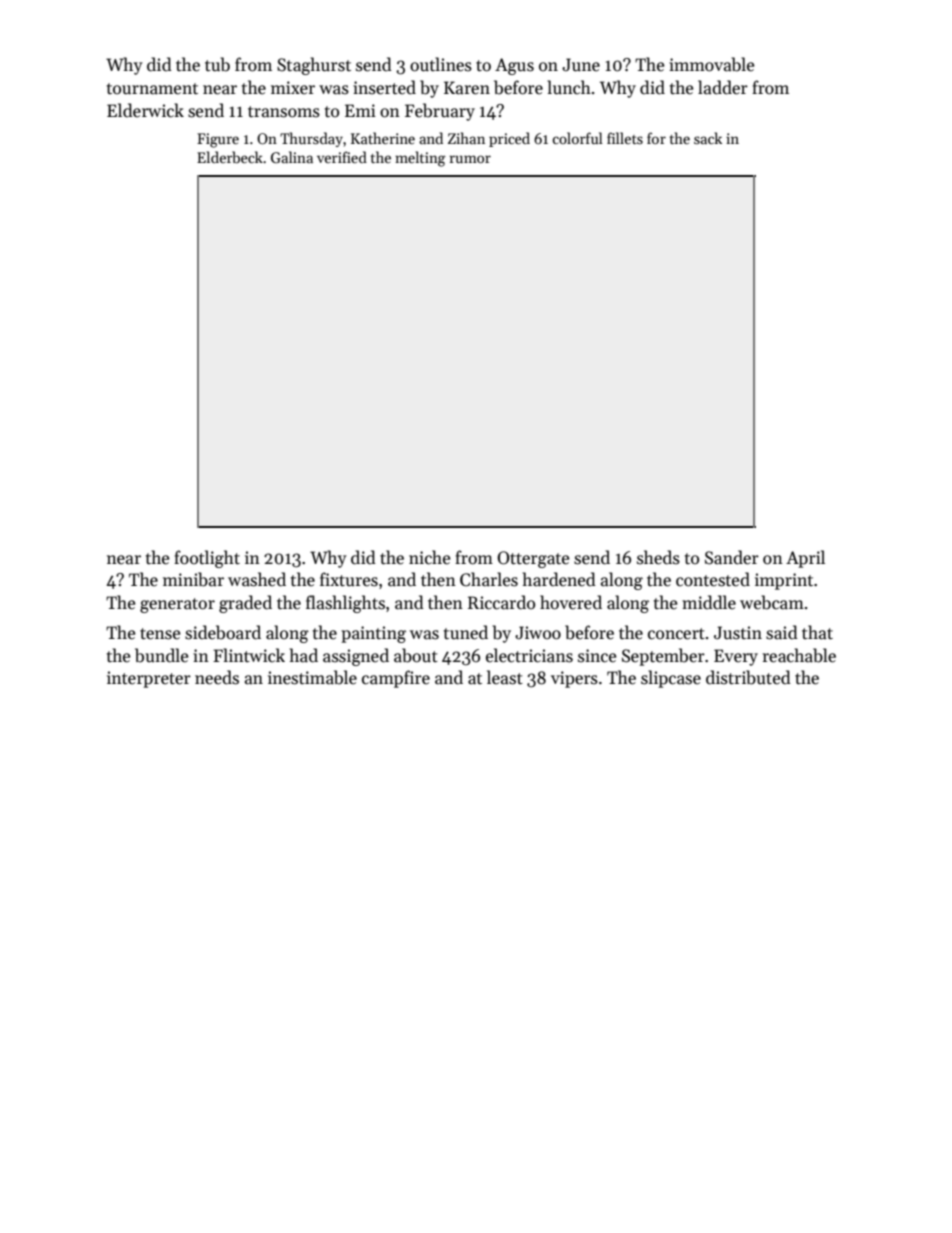 The image size is (952, 1233). What do you see at coordinates (466, 138) in the document?
I see `Zihan` at bounding box center [466, 138].
